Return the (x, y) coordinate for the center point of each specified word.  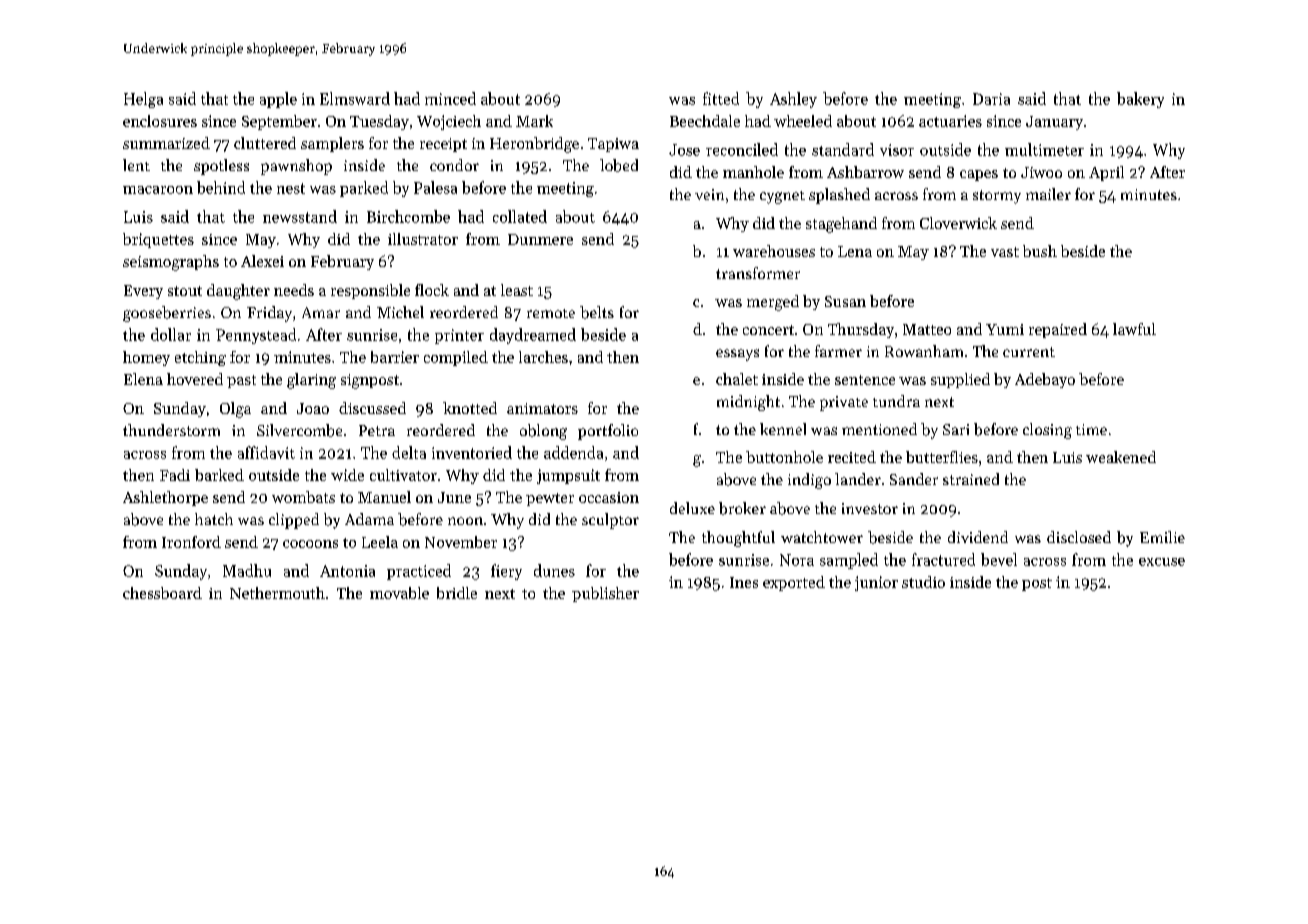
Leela (380, 542)
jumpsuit (568, 476)
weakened (1121, 457)
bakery (1140, 100)
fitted (721, 98)
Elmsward (355, 98)
